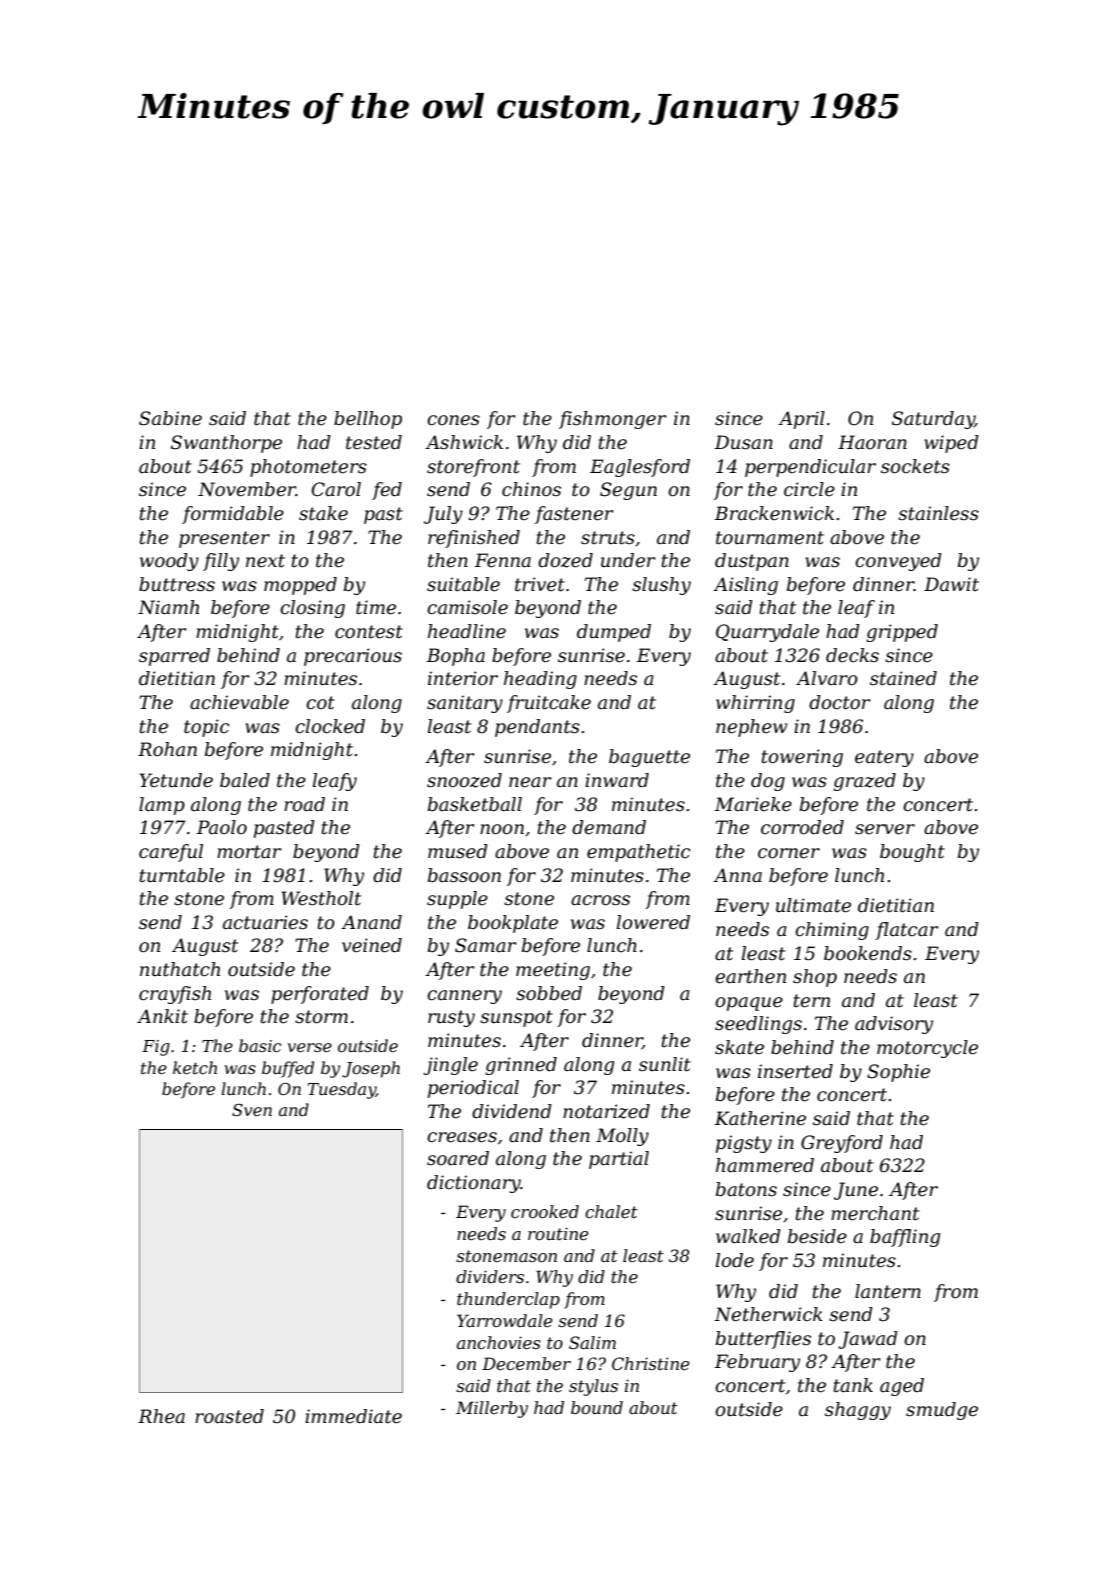  What do you see at coordinates (765, 1165) in the image?
I see `hammered` at bounding box center [765, 1165].
